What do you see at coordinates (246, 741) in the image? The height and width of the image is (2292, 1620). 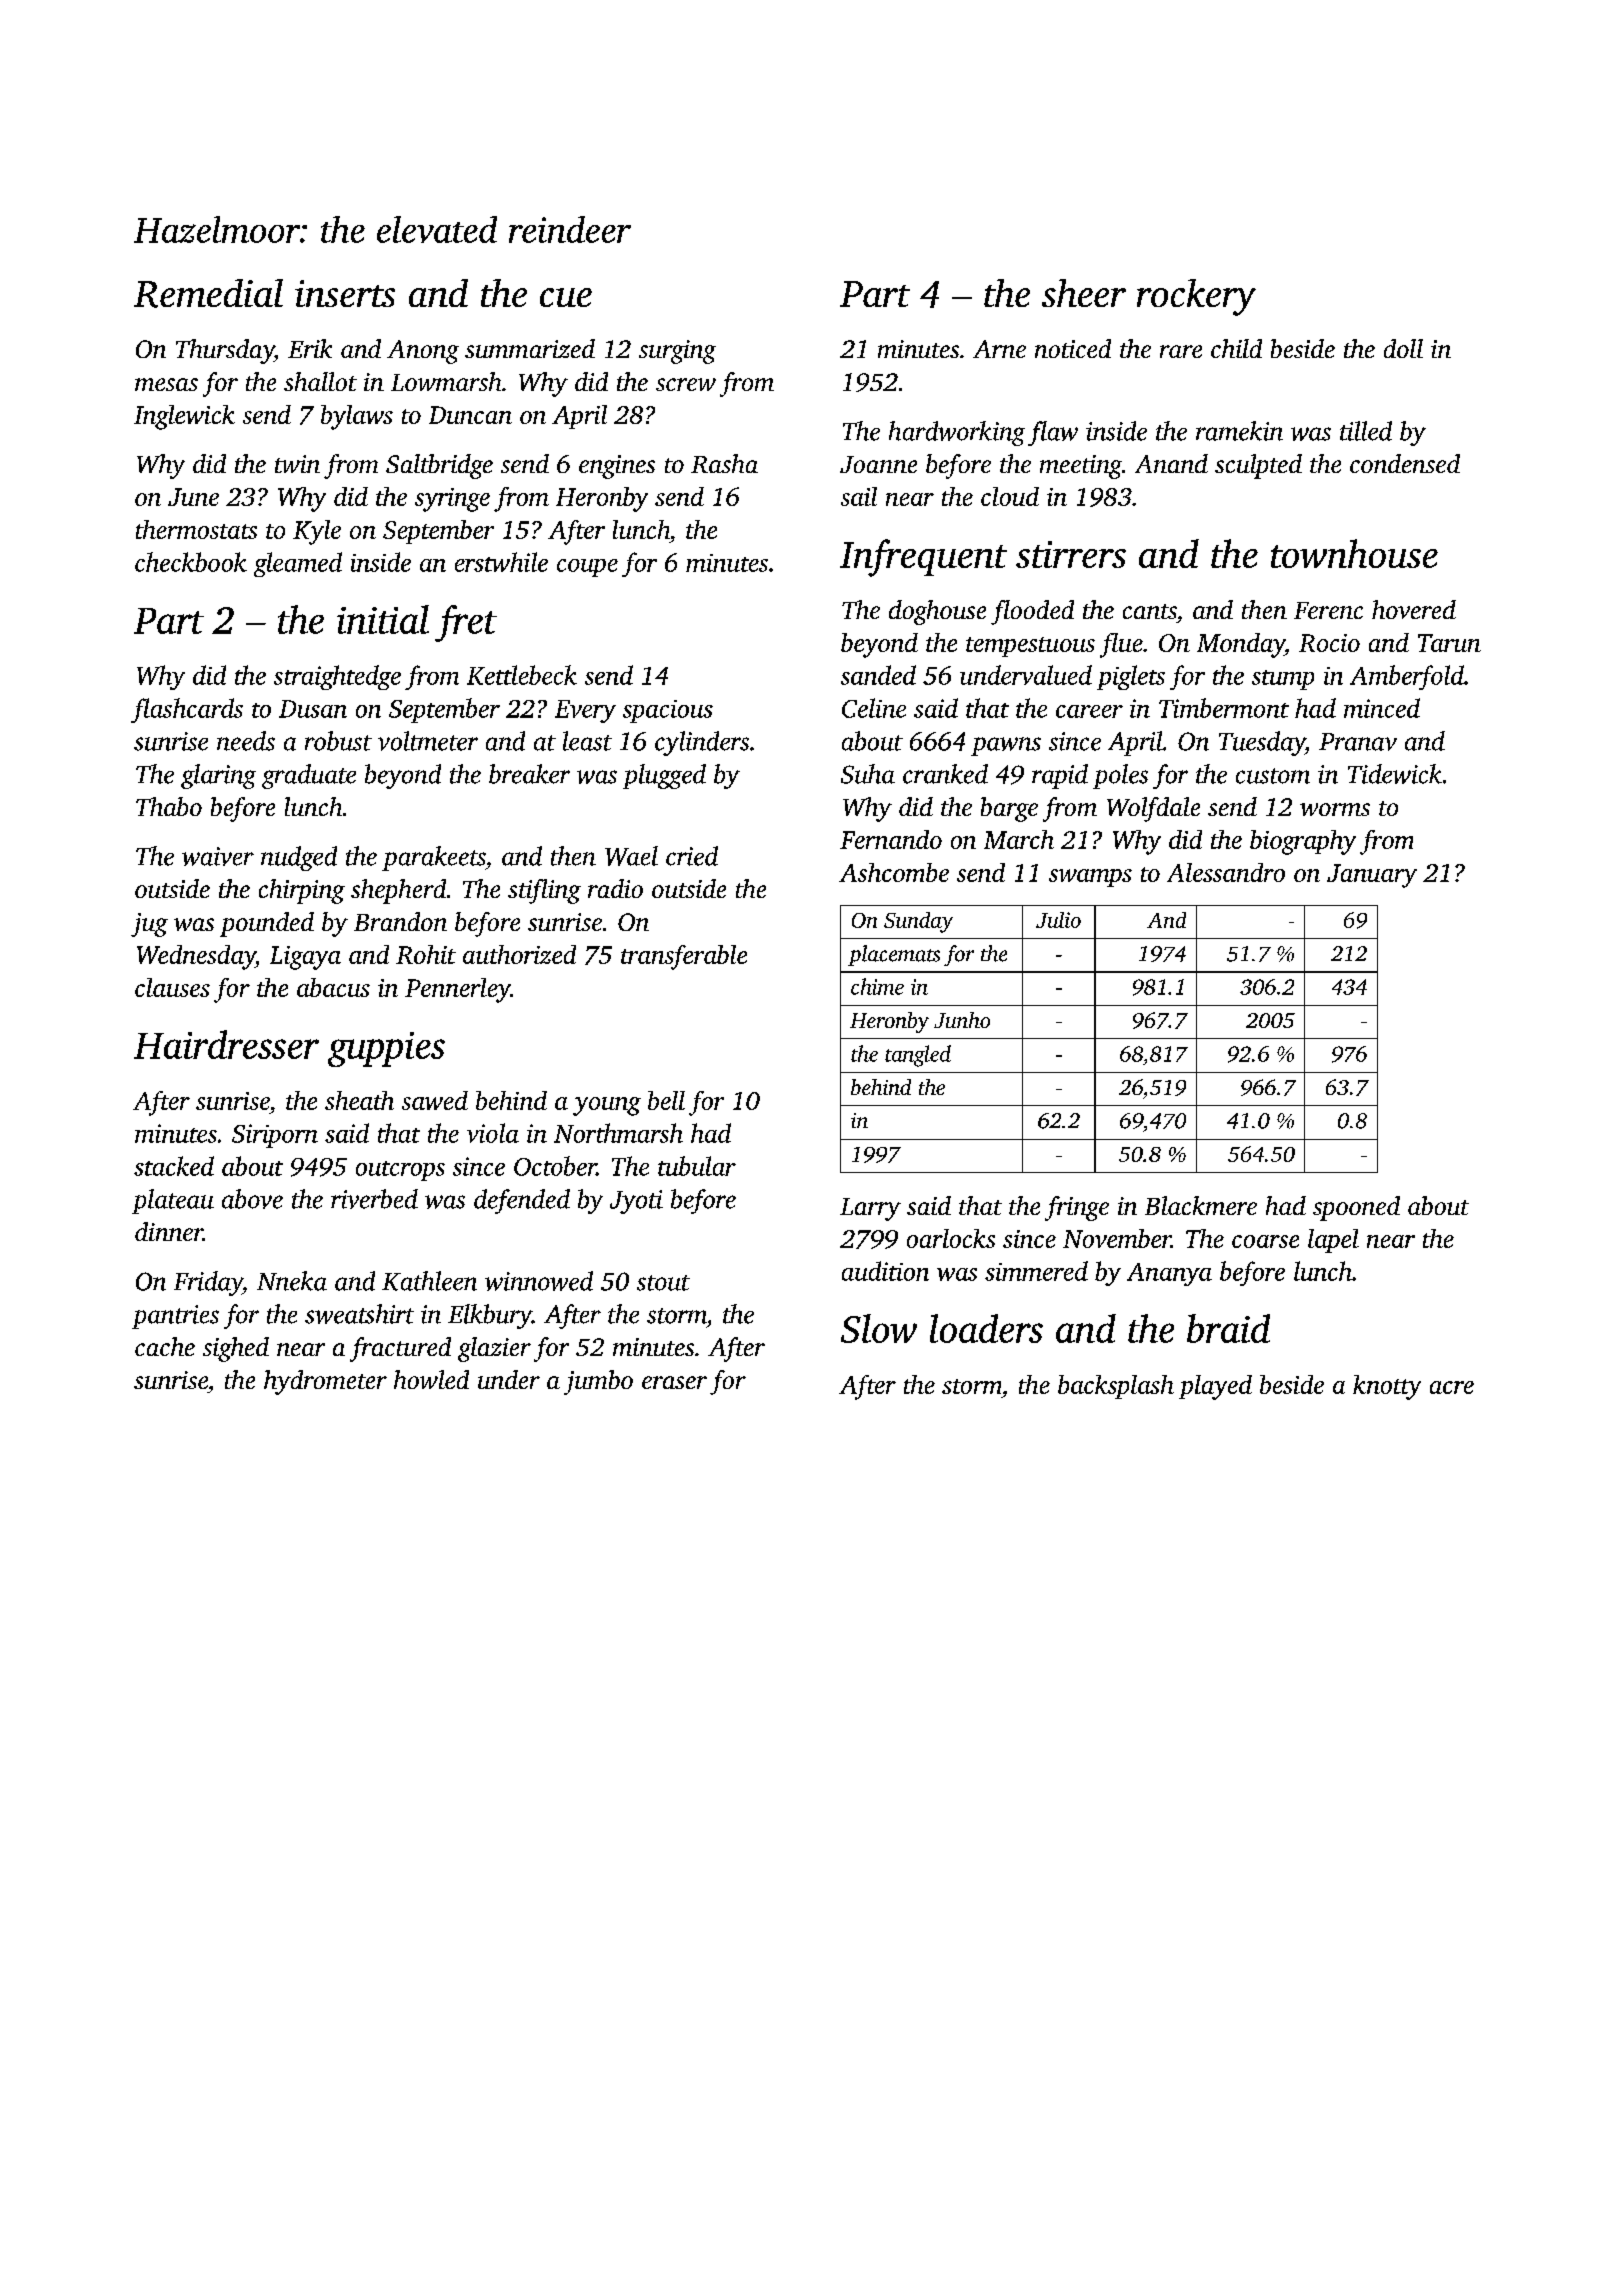 I see `needs` at bounding box center [246, 741].
